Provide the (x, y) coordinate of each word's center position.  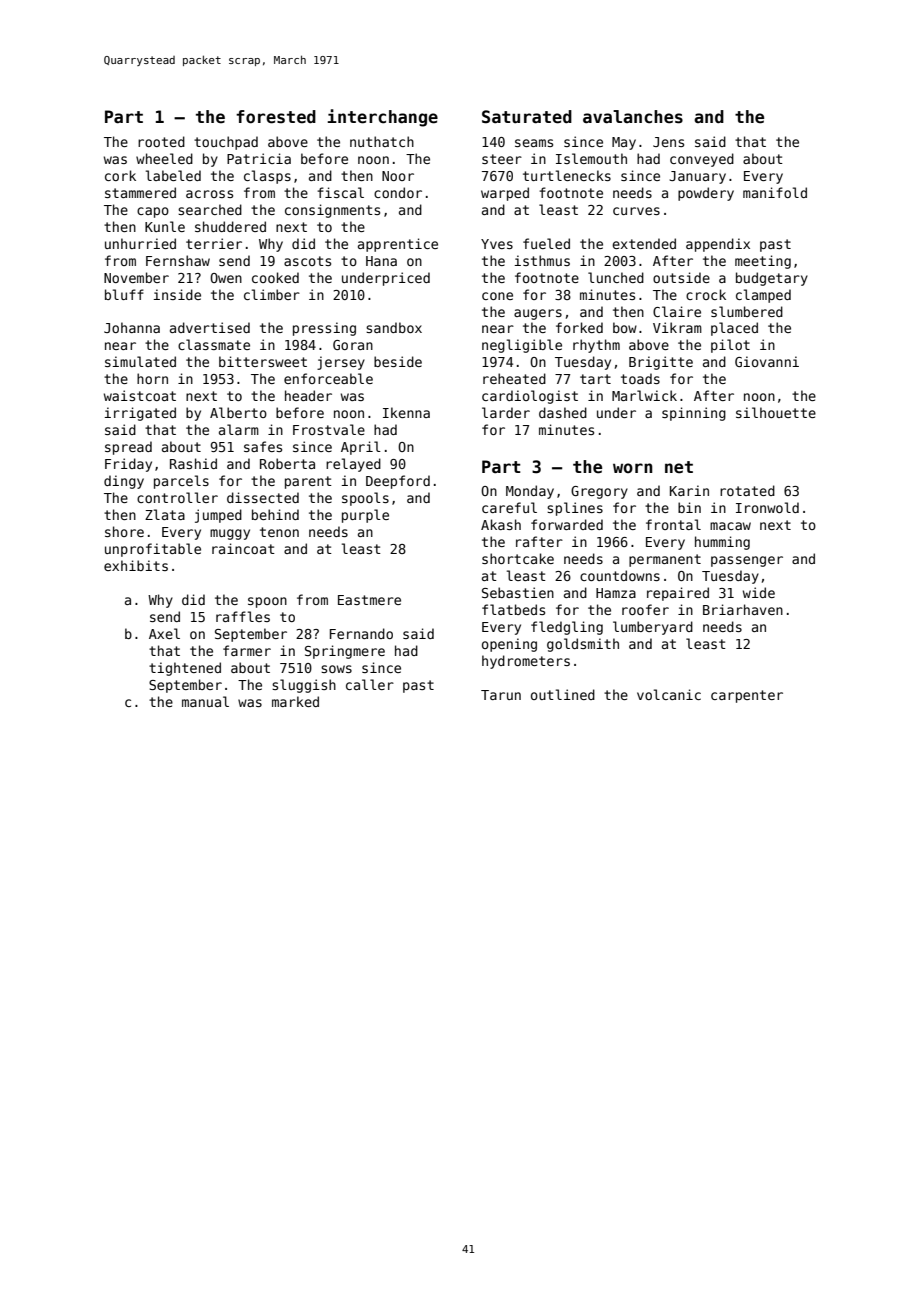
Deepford (398, 482)
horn (152, 378)
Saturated (527, 117)
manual (205, 701)
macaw (730, 526)
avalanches (633, 117)
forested (276, 117)
